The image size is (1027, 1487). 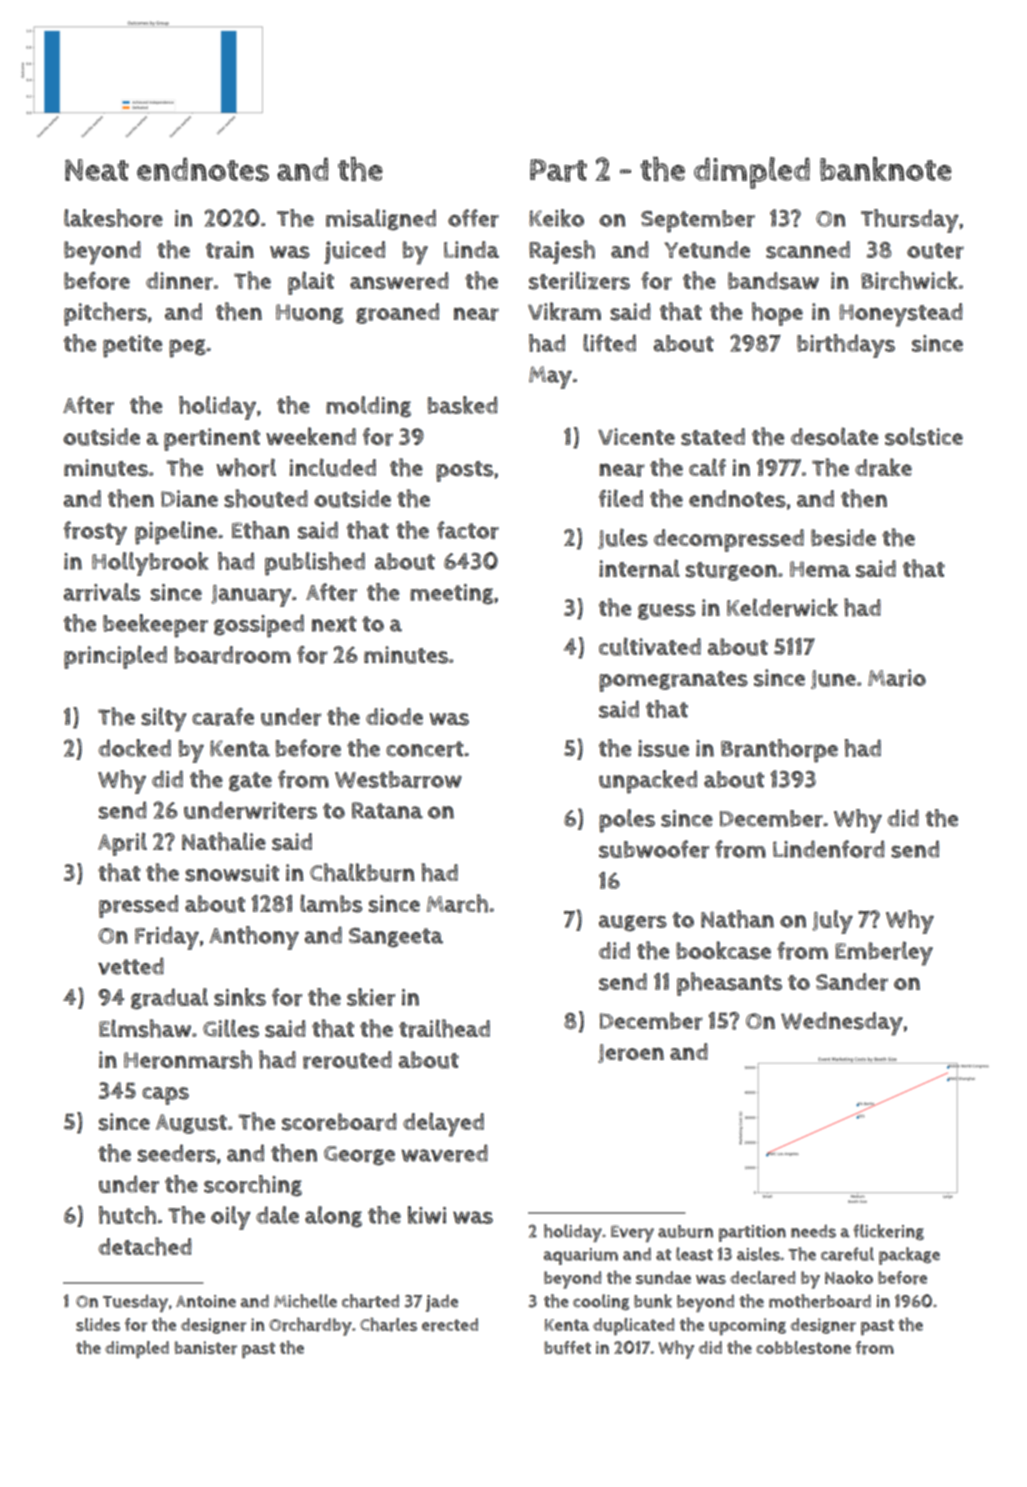 I want to click on Neat, so click(x=97, y=170).
